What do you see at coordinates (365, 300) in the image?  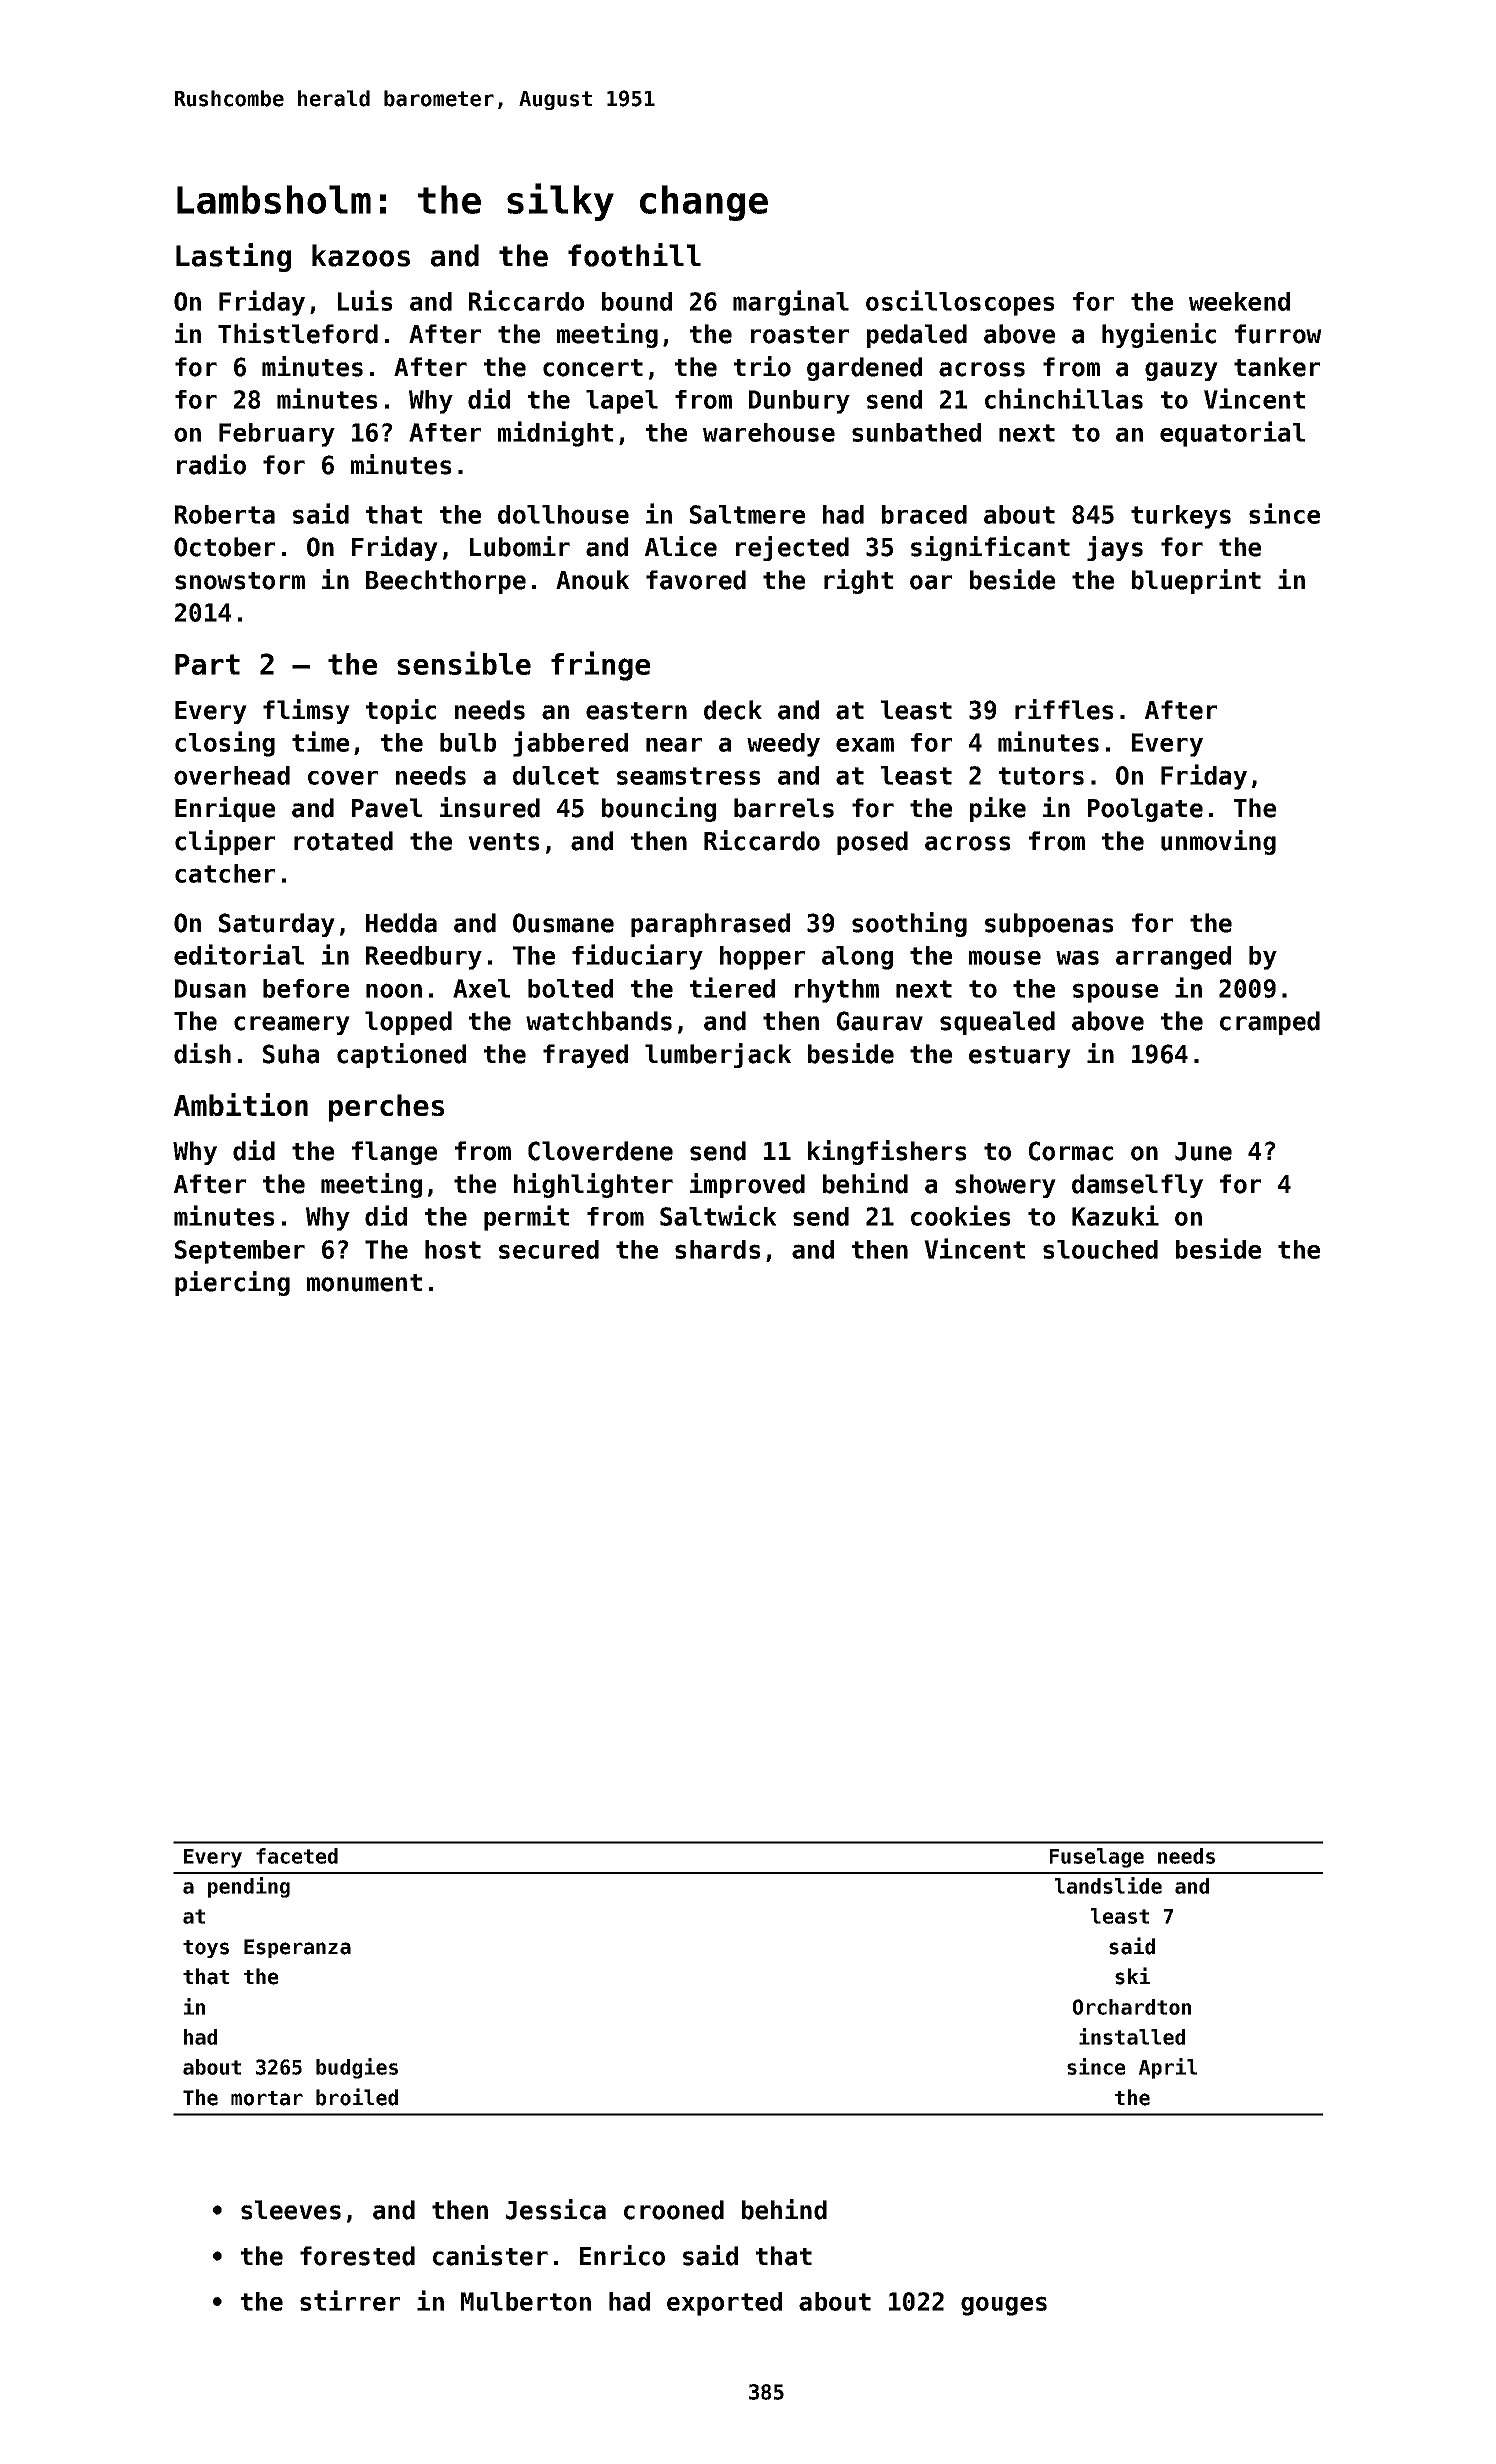 I see `Luis` at bounding box center [365, 300].
